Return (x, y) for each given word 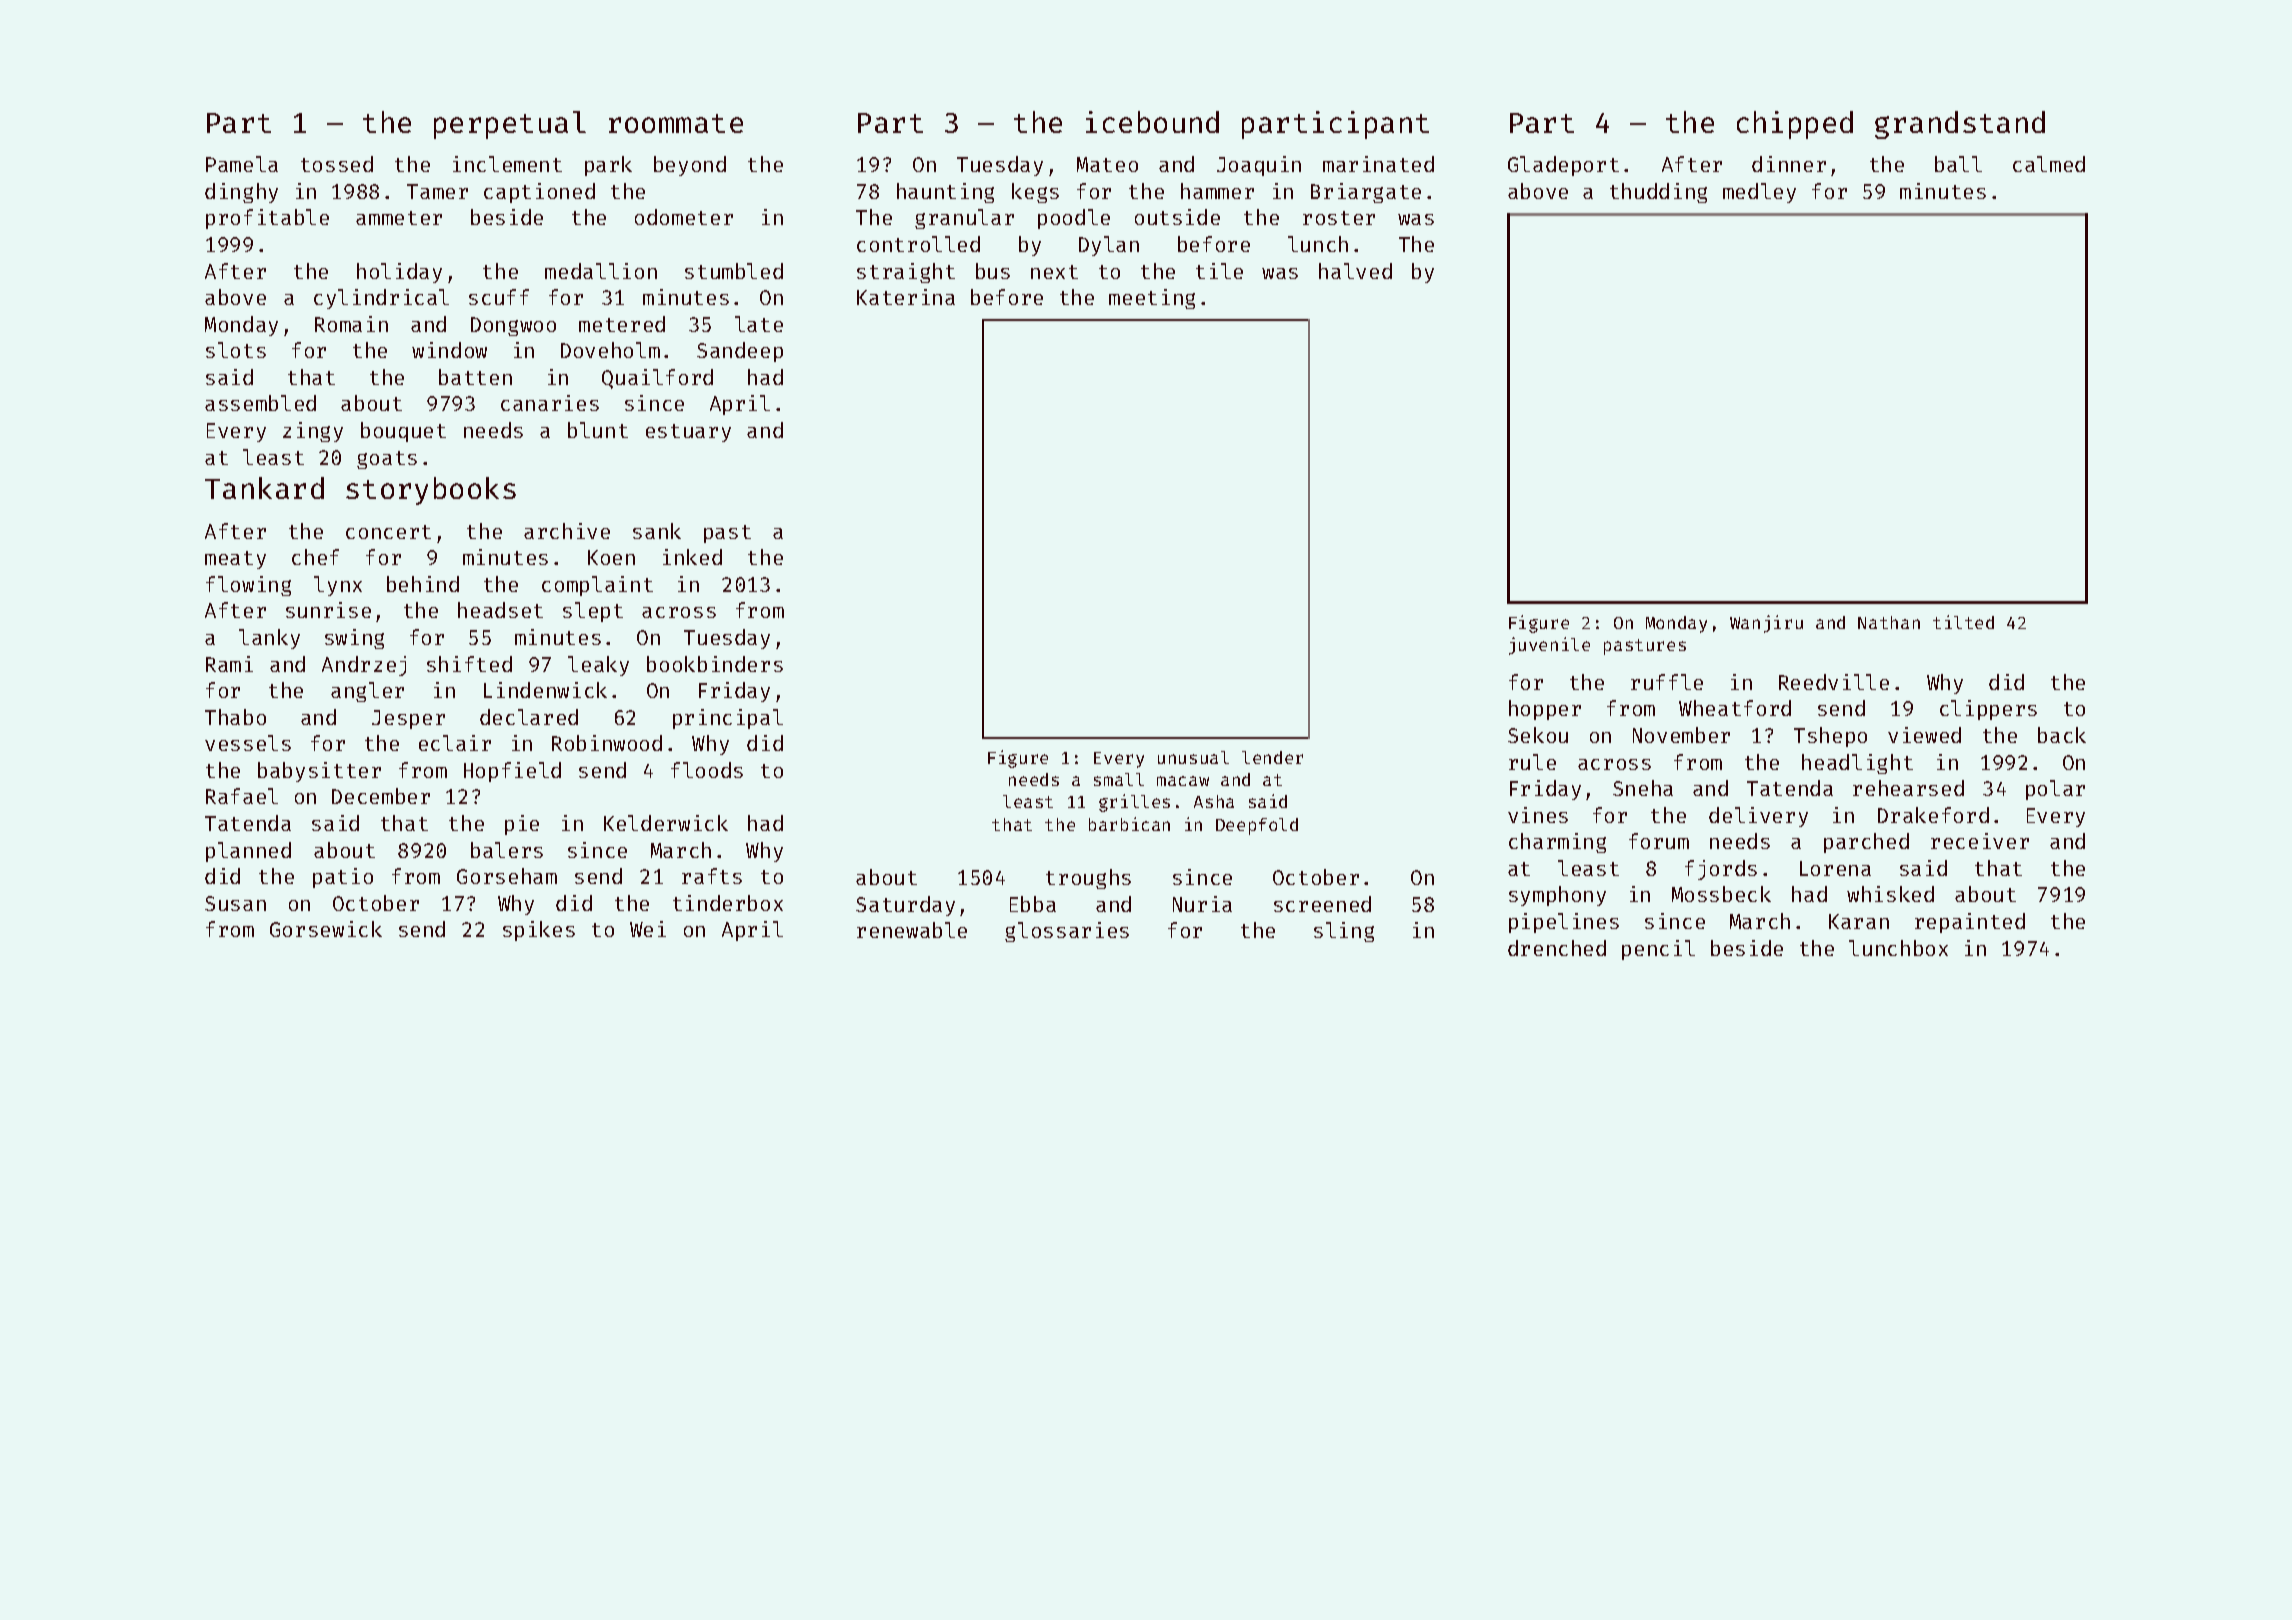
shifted (469, 664)
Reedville (1834, 682)
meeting (1152, 299)
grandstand (1960, 125)
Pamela (242, 164)
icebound (1152, 122)
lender (1272, 757)
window (449, 350)
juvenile (1549, 646)
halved (1355, 271)
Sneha (1643, 788)
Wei (648, 929)
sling (1344, 932)
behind (423, 584)
